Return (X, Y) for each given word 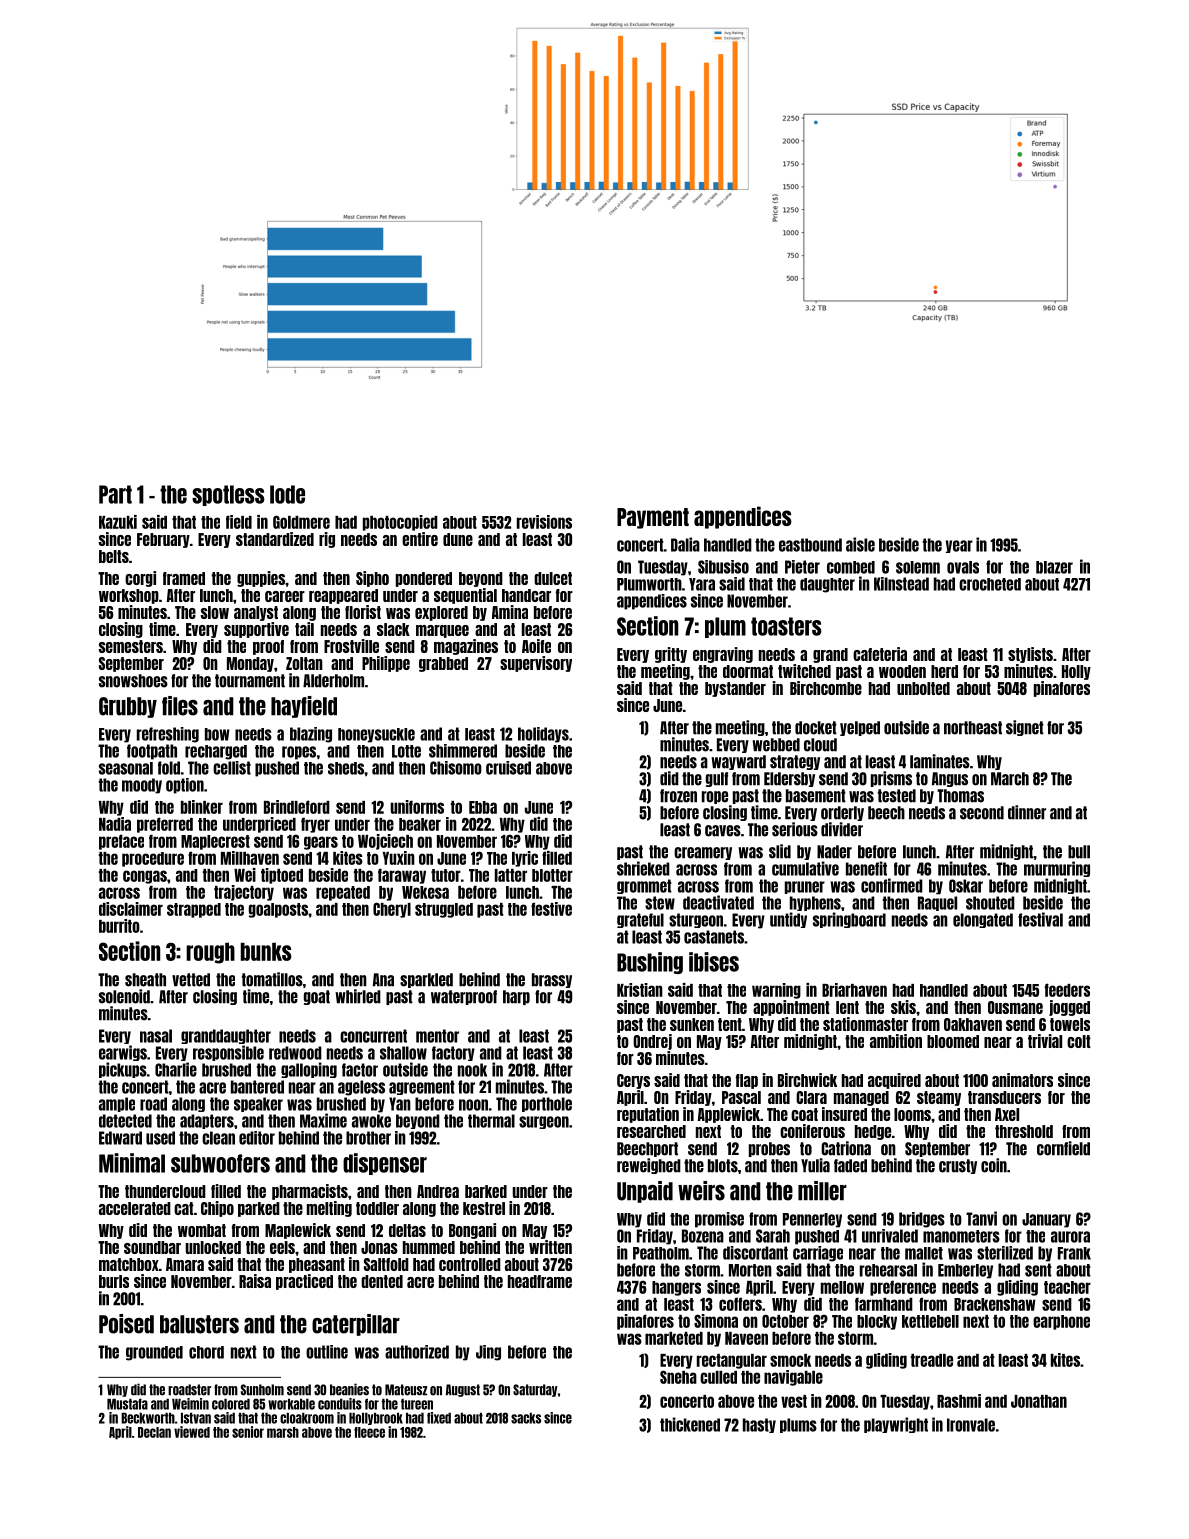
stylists (1030, 655)
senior (248, 1432)
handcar (526, 595)
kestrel (484, 1208)
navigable (793, 1378)
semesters (131, 646)
